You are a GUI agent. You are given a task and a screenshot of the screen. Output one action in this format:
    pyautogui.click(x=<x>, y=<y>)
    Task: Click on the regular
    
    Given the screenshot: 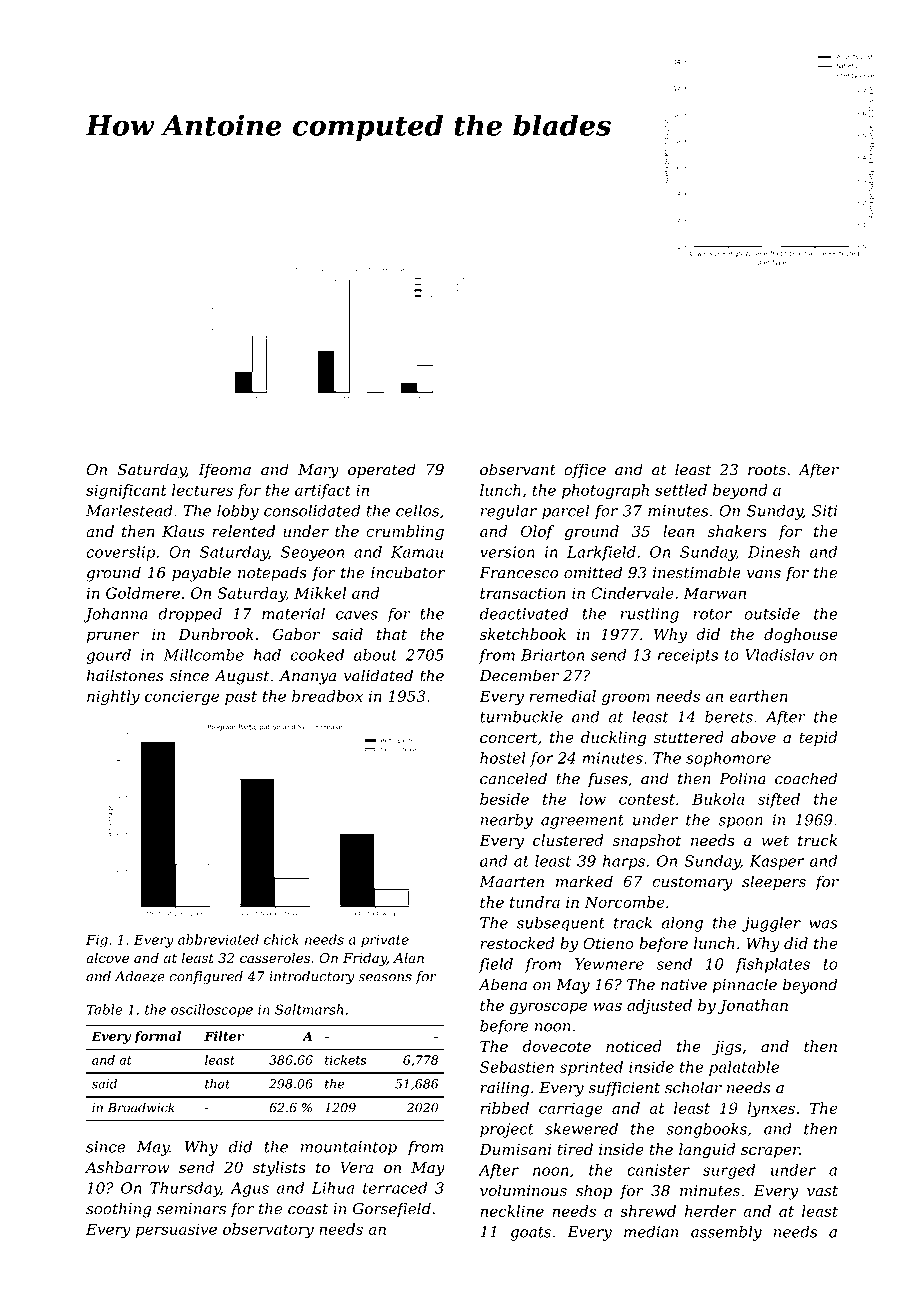 What is the action you would take?
    pyautogui.click(x=508, y=512)
